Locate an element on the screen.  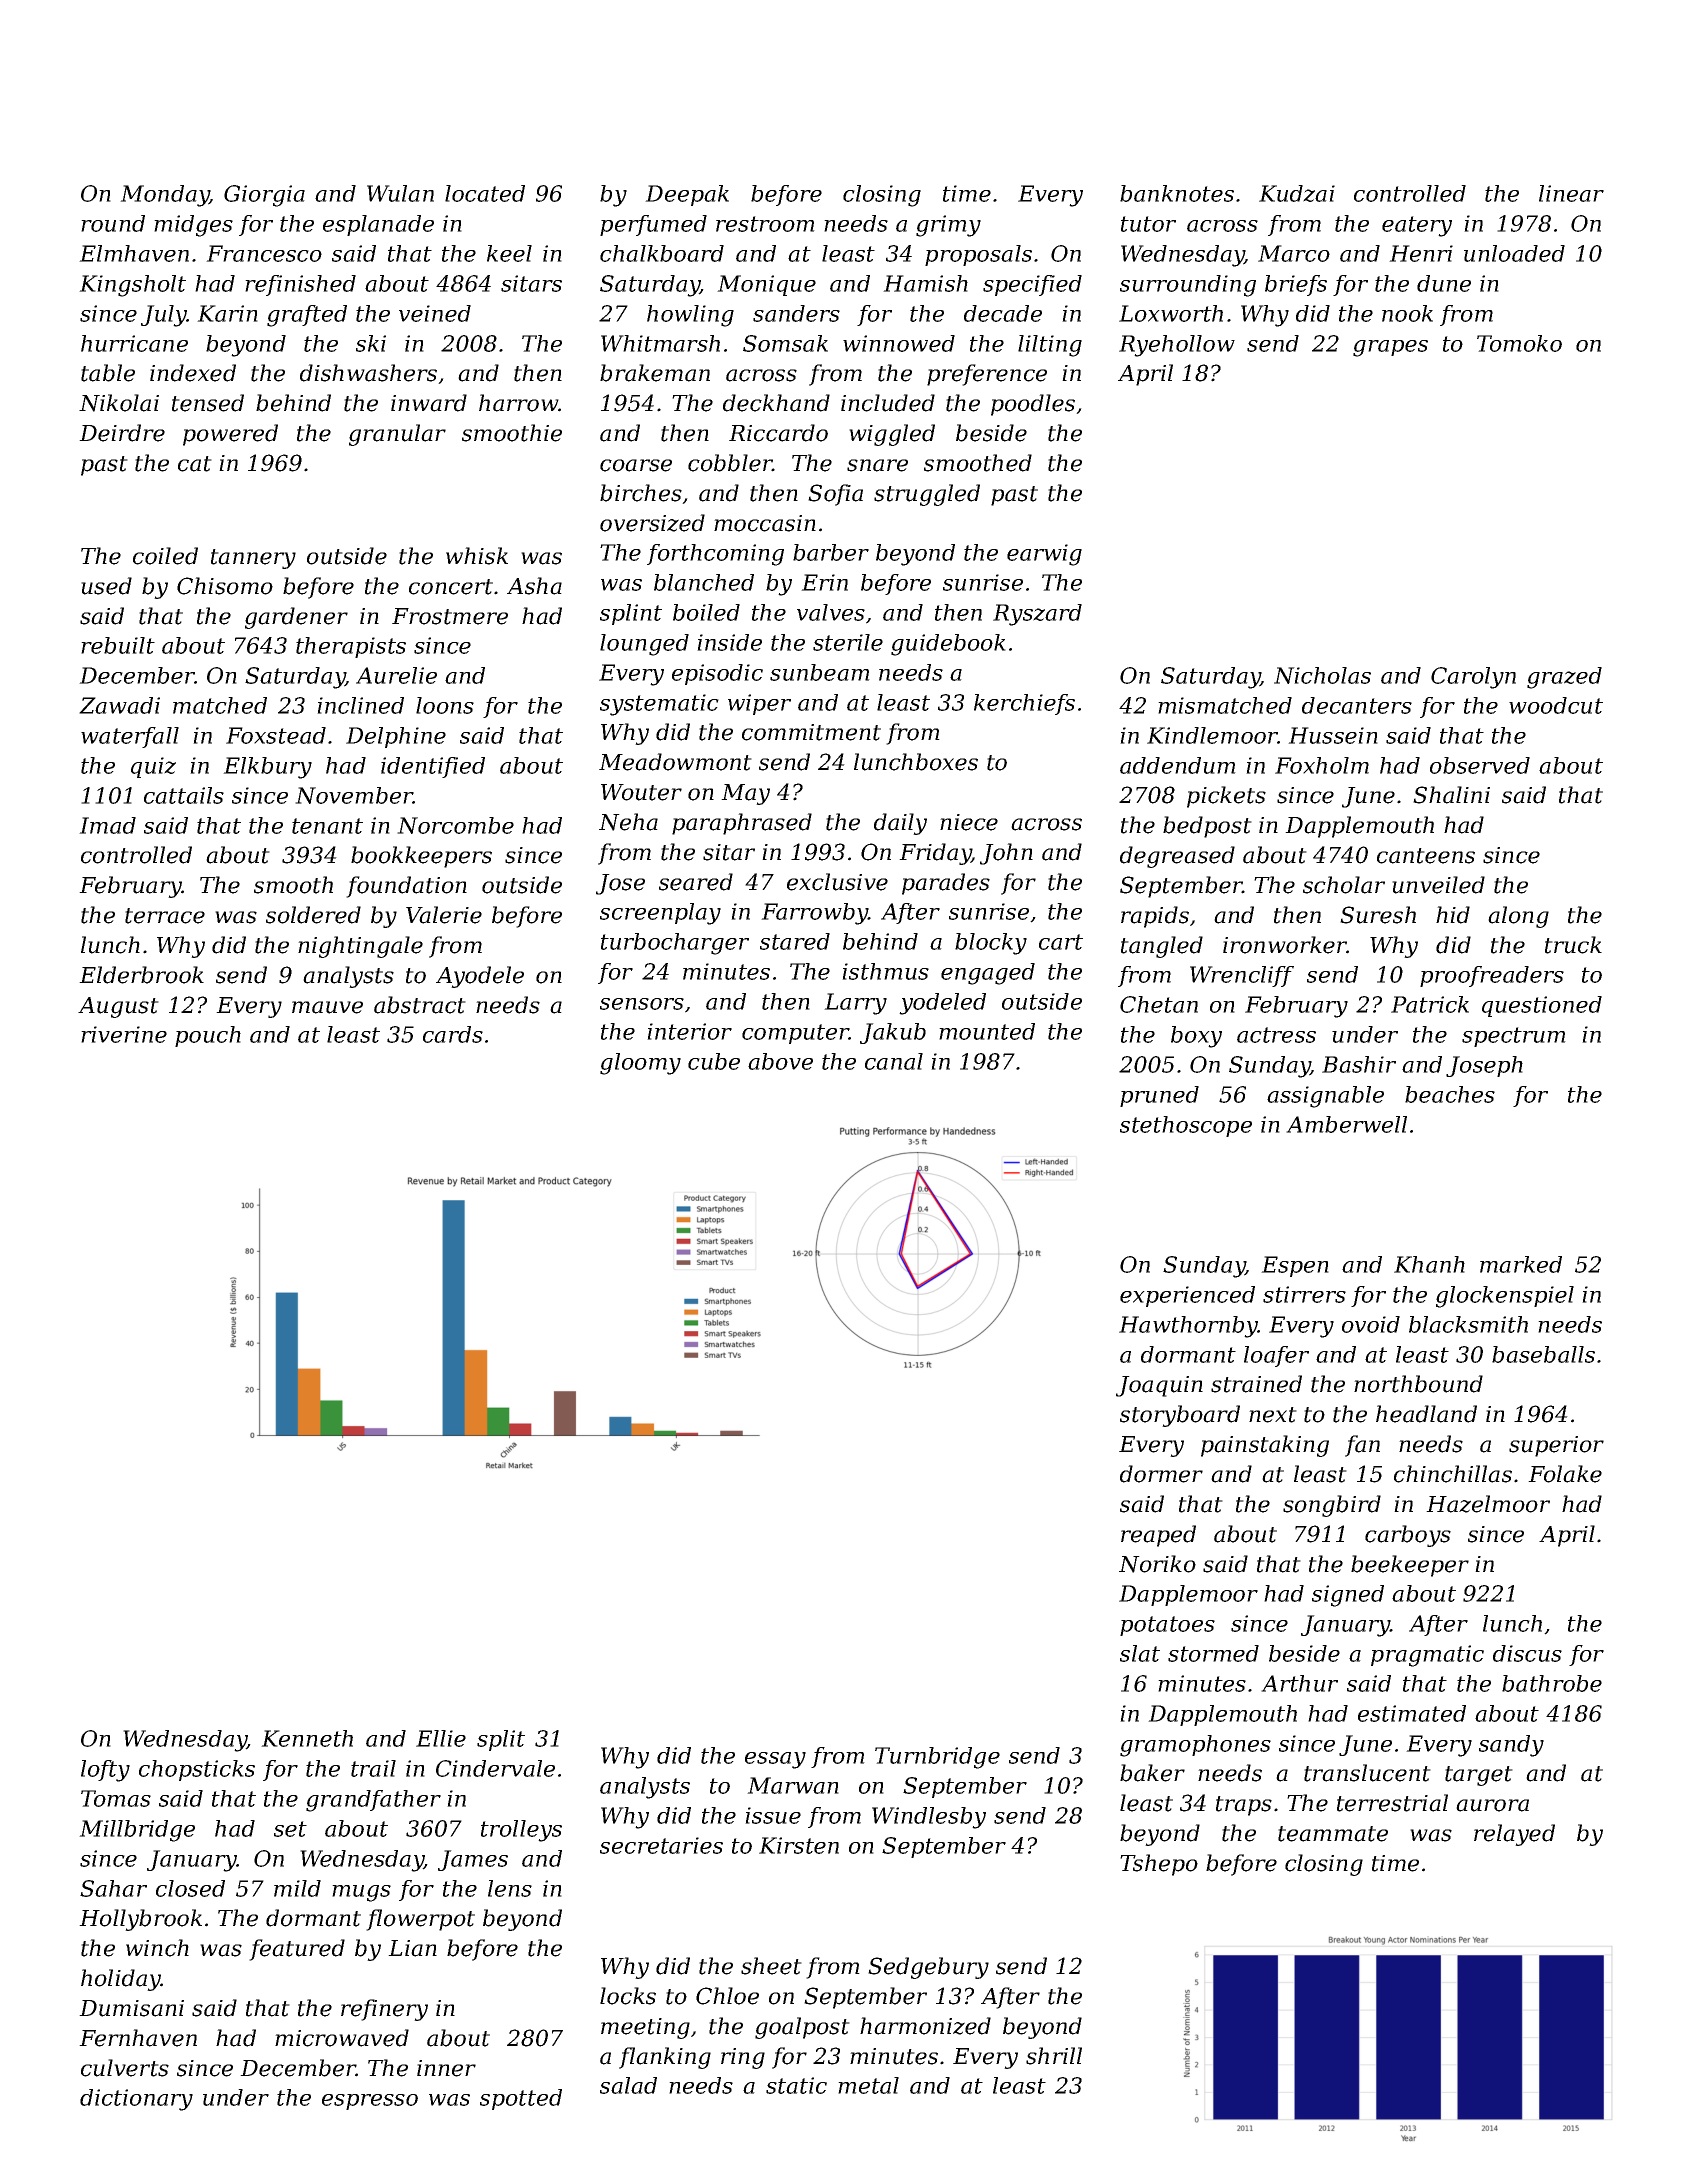
Kenneth is located at coordinates (307, 1738).
